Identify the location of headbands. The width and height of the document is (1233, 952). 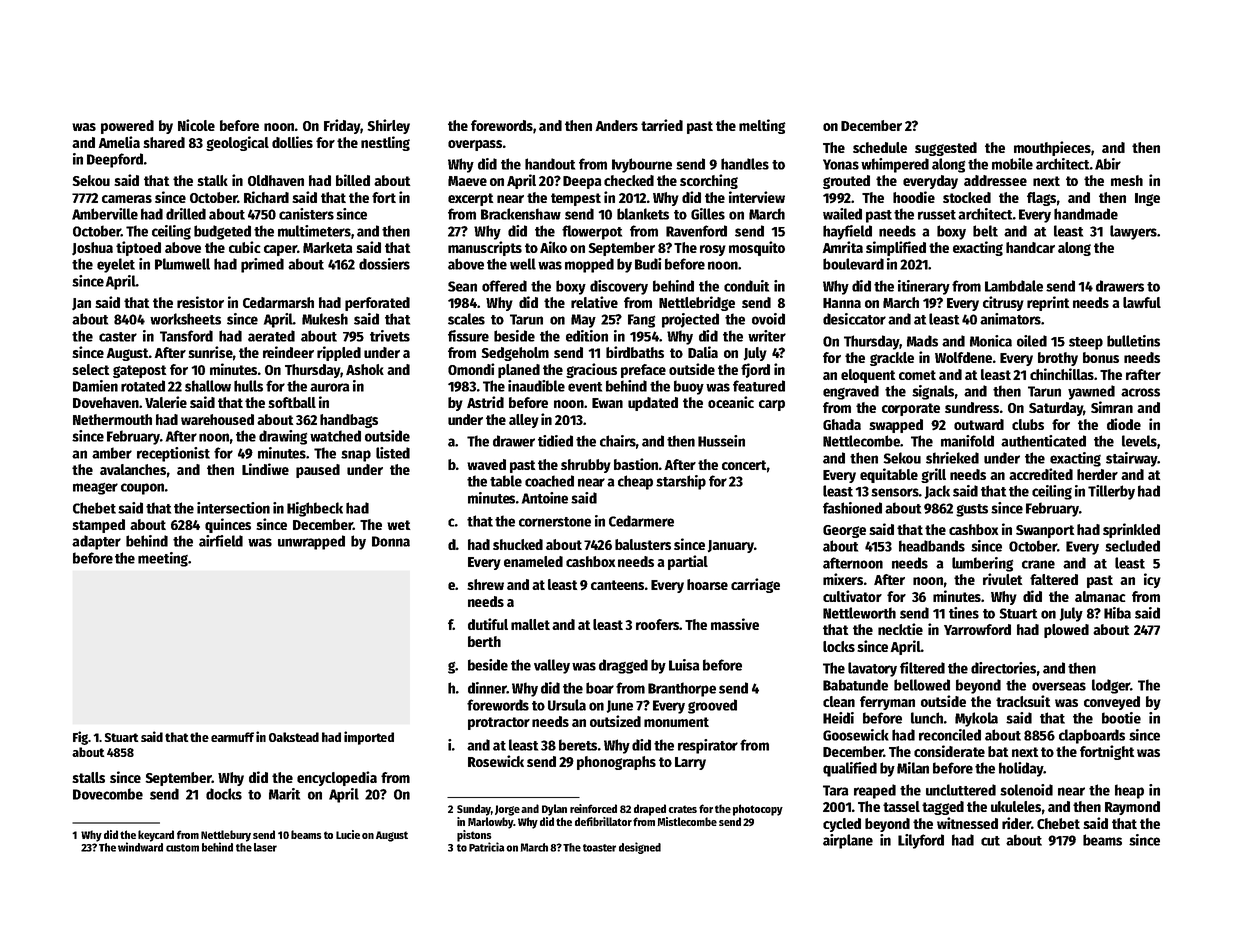
(932, 546).
